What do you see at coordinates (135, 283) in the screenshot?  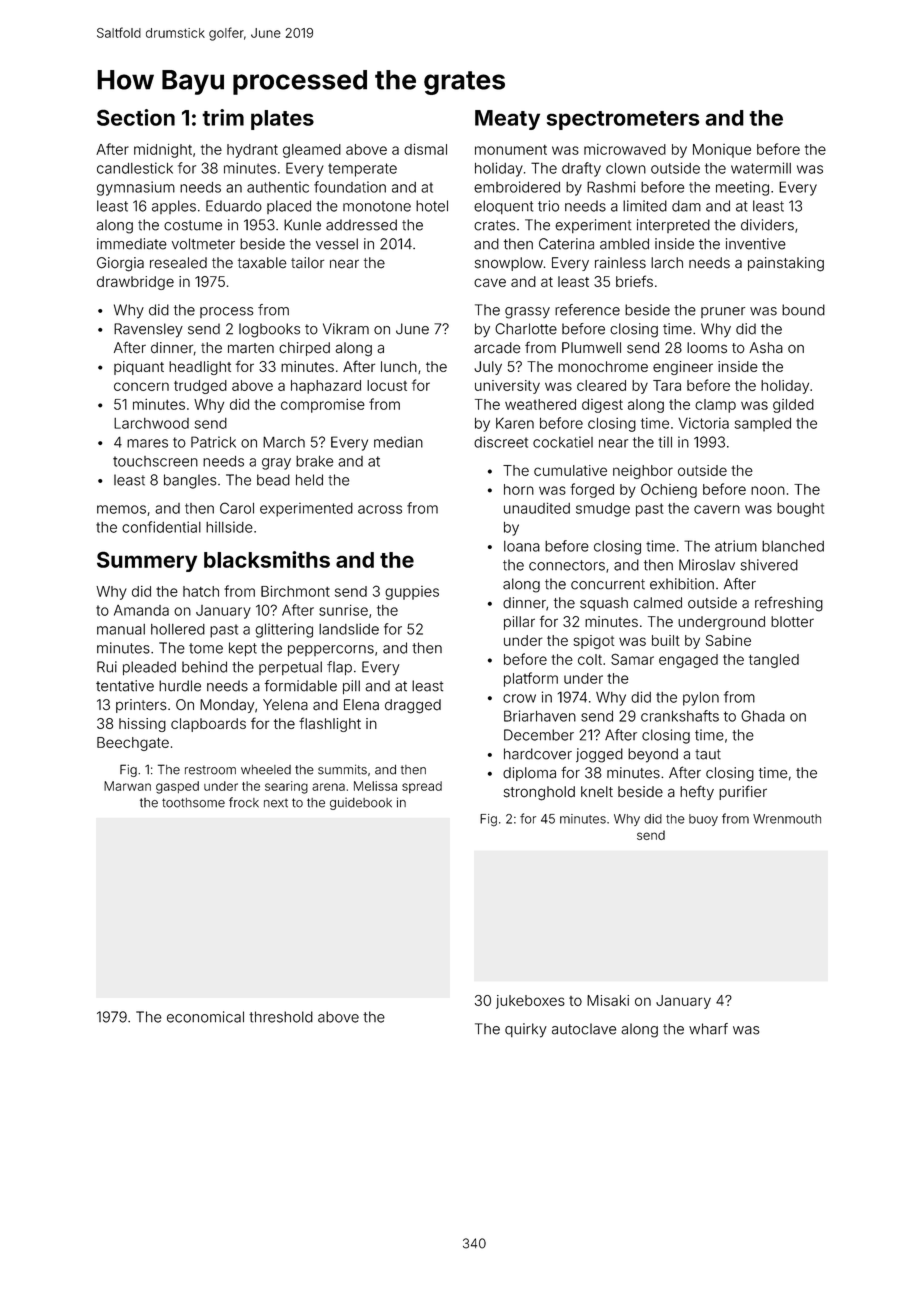 I see `drawbridge` at bounding box center [135, 283].
